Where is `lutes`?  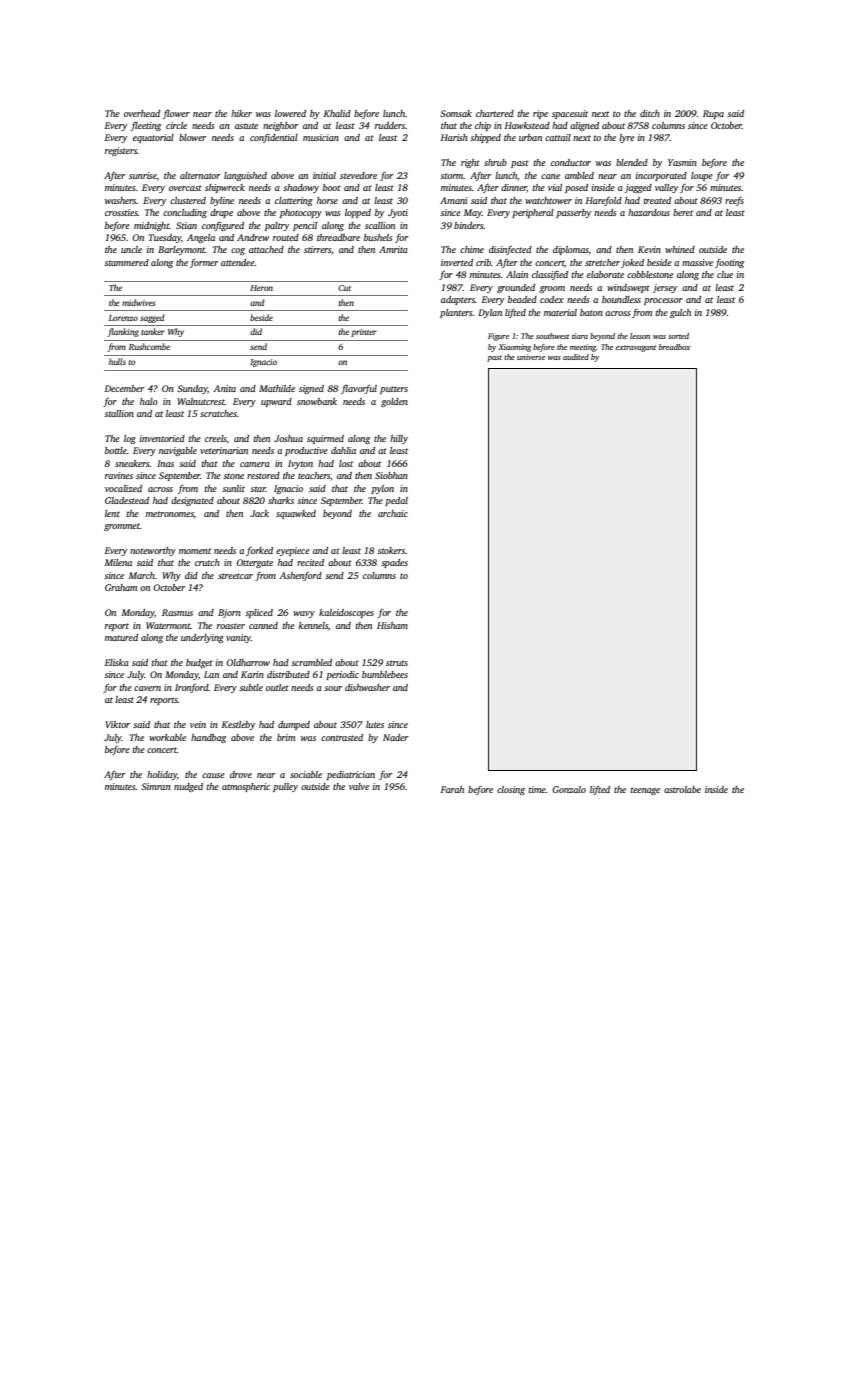
lutes is located at coordinates (375, 724).
